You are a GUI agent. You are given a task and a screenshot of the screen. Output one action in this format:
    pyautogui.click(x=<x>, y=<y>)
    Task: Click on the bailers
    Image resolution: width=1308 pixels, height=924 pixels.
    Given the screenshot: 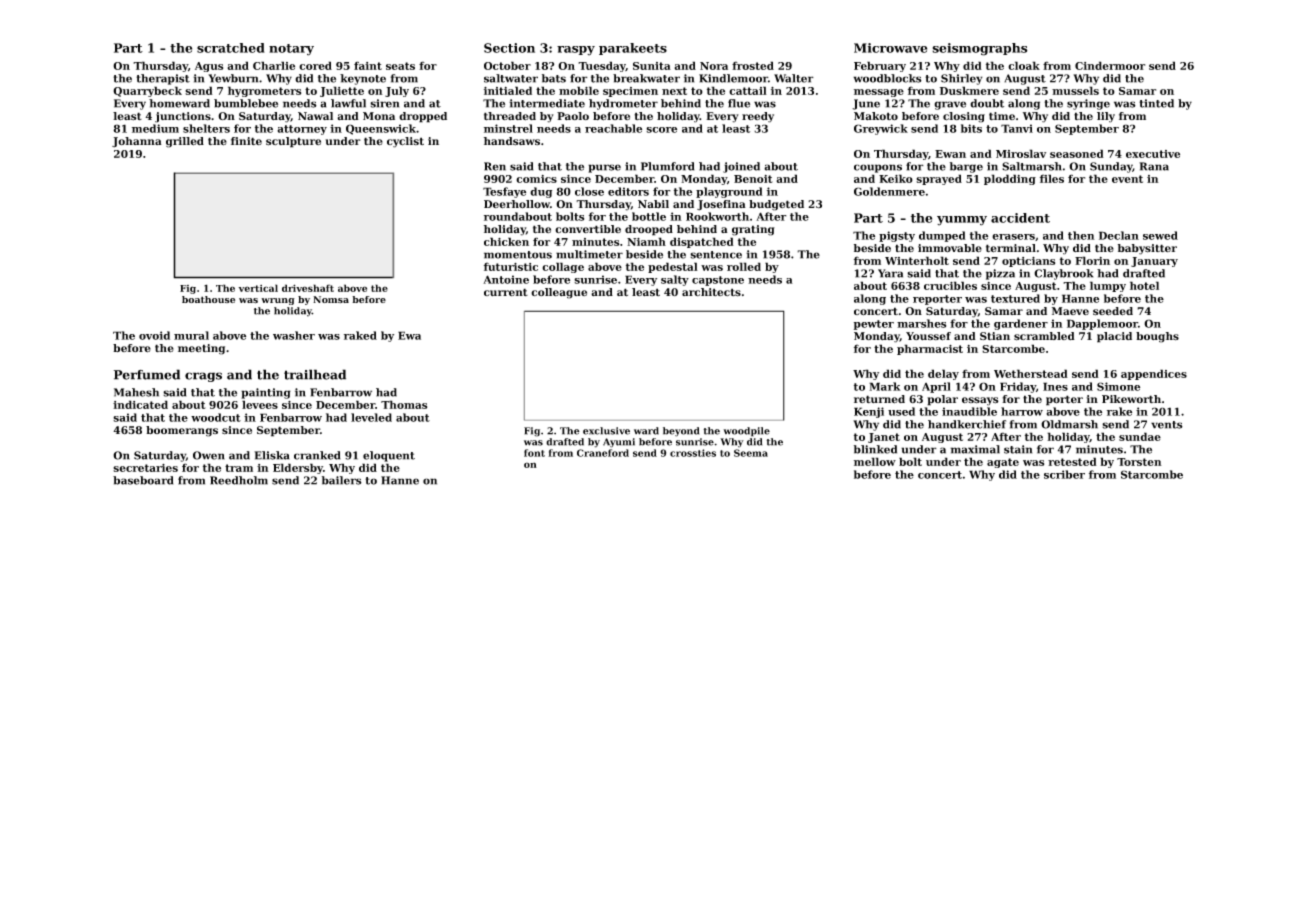 What is the action you would take?
    pyautogui.click(x=342, y=480)
